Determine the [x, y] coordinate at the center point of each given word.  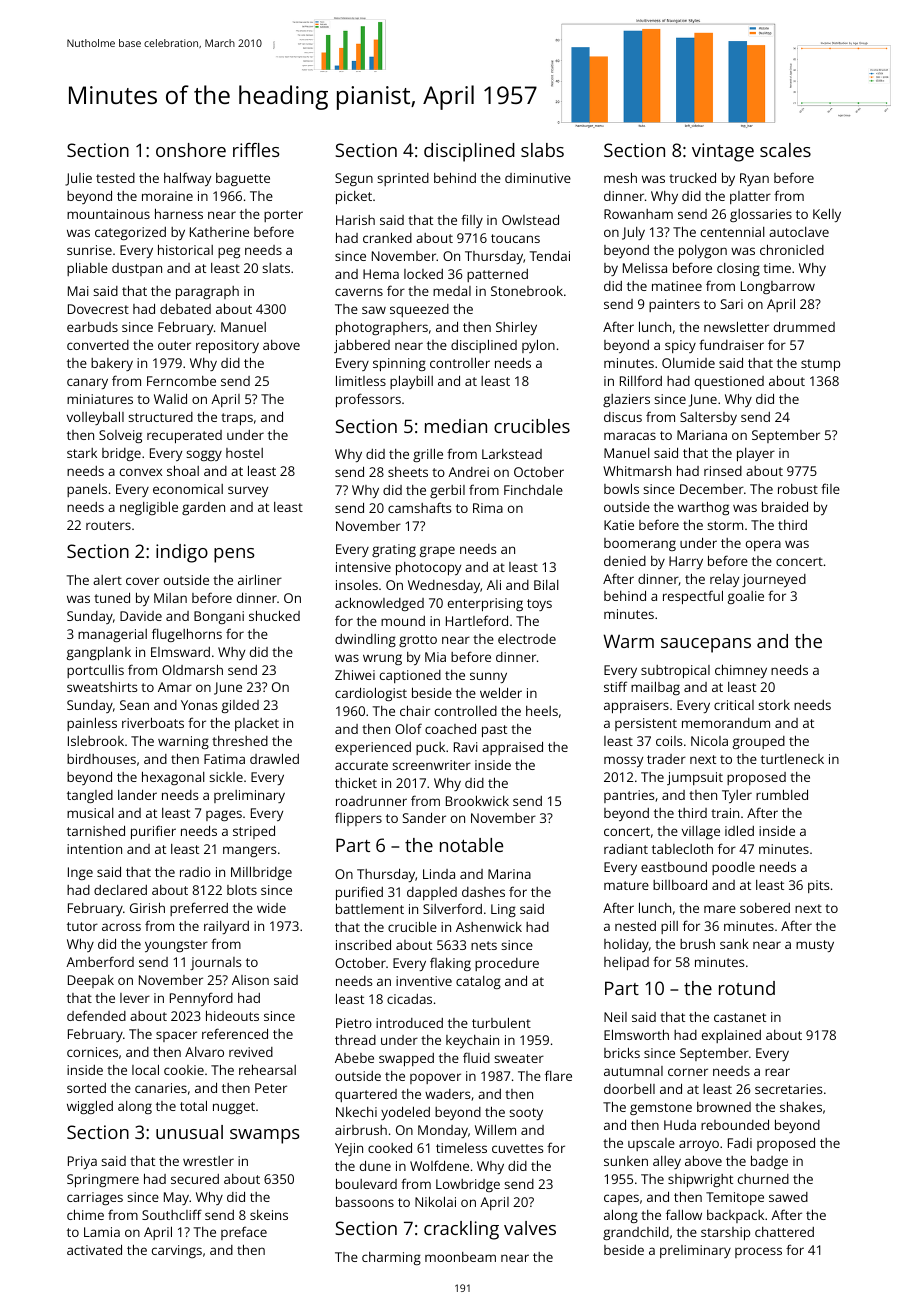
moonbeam [460, 1257]
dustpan [137, 269]
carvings [177, 1251]
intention [94, 849]
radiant [626, 848]
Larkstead [512, 454]
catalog [478, 982]
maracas [630, 436]
